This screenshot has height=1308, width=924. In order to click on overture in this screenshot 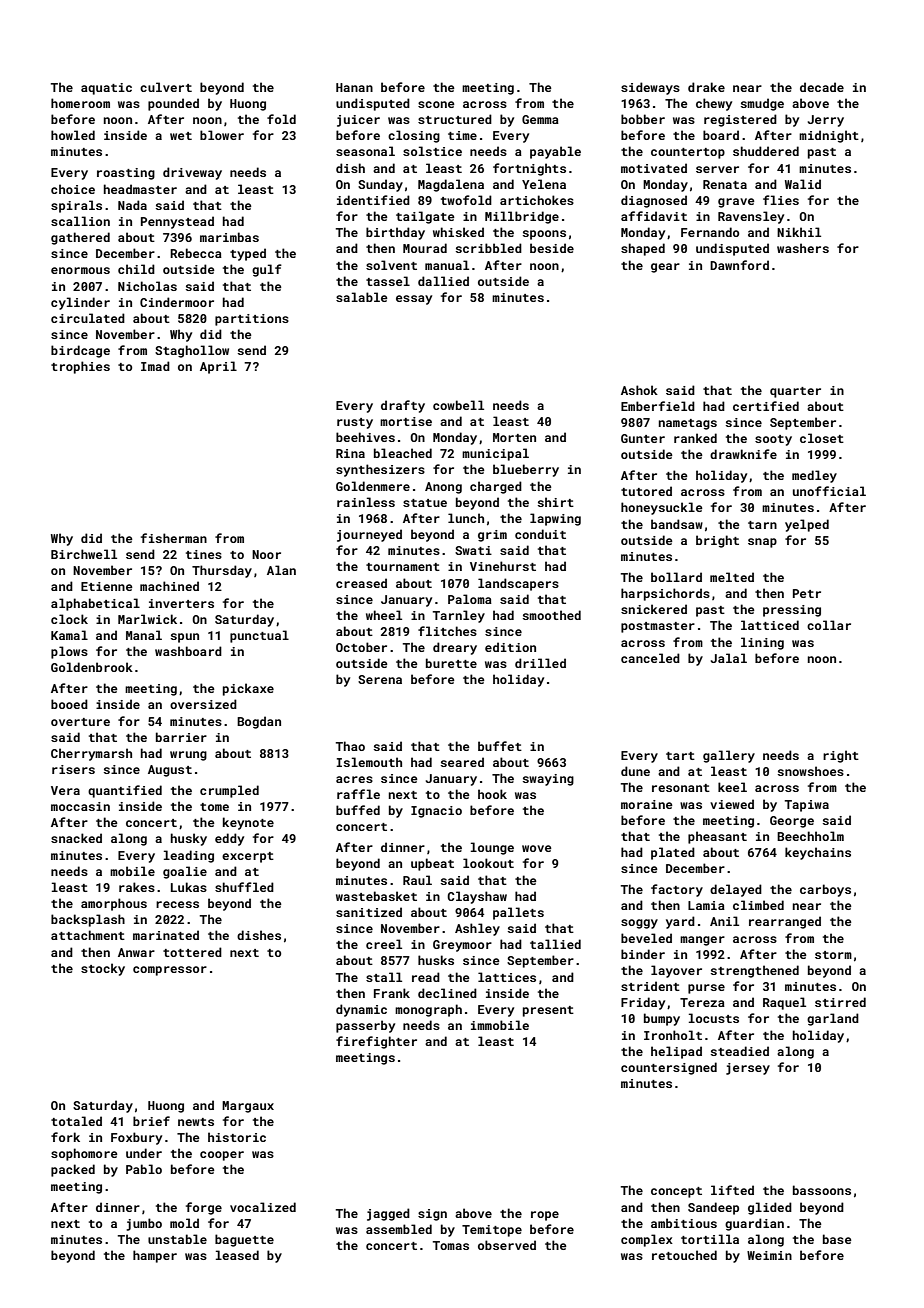, I will do `click(80, 722)`.
